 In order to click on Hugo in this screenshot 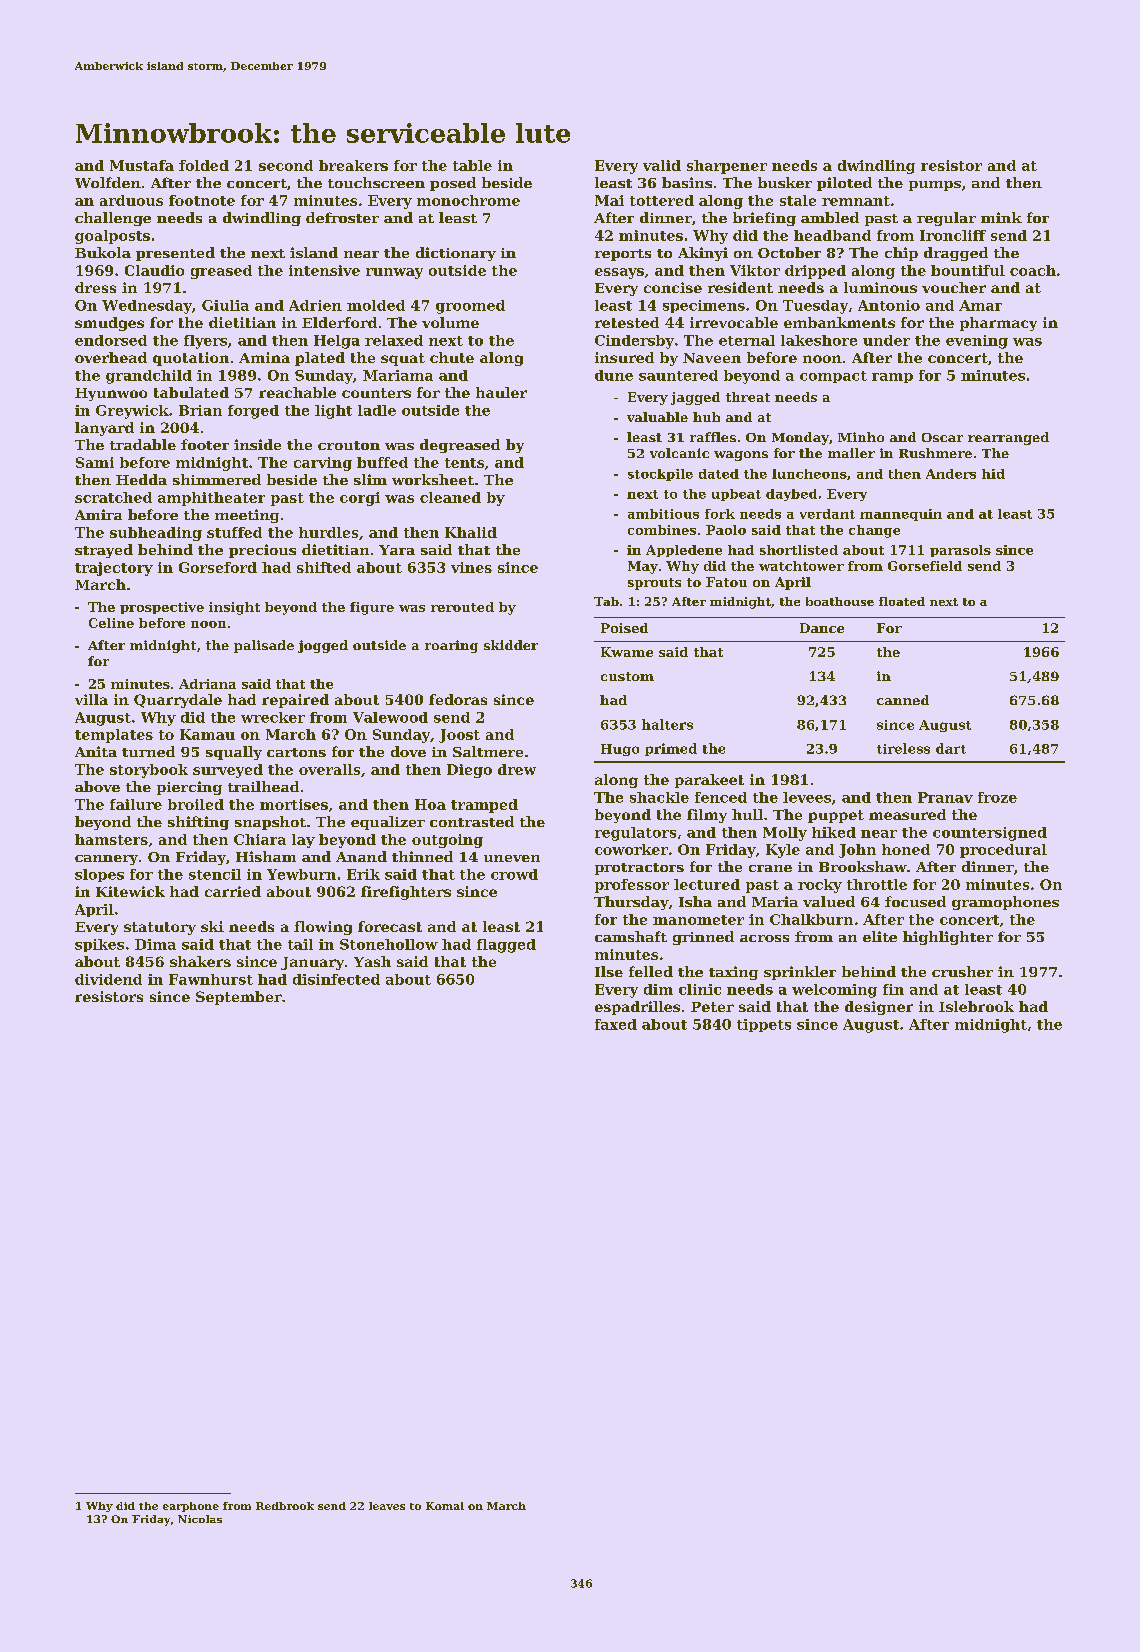, I will do `click(620, 750)`.
